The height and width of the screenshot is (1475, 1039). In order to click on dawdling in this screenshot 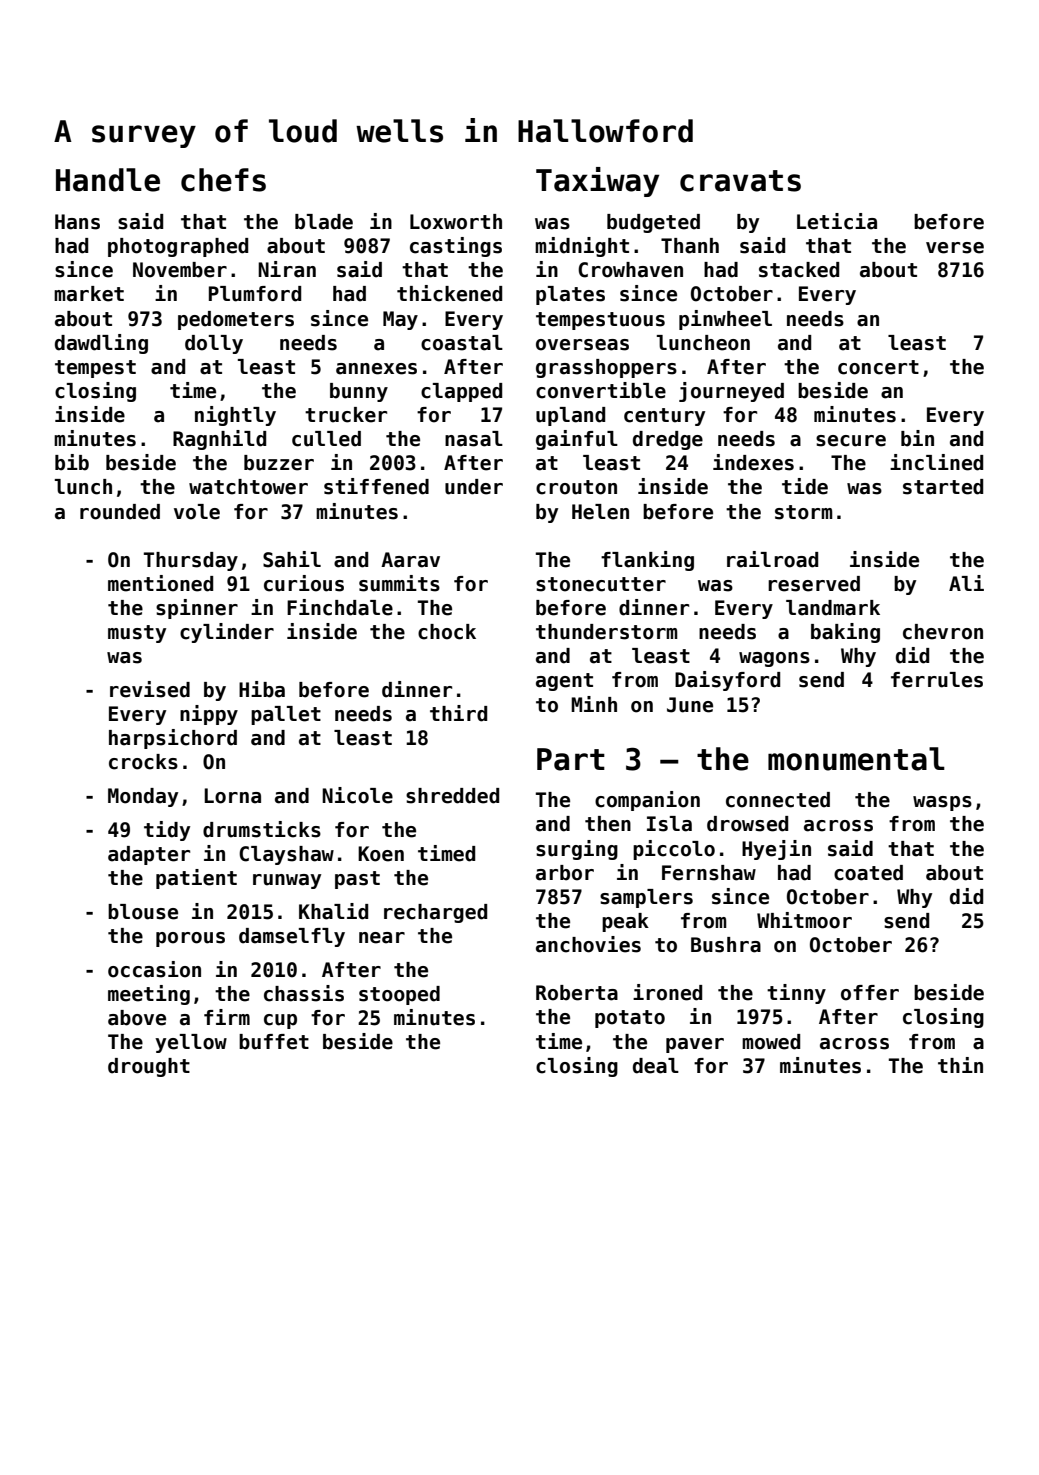, I will do `click(101, 344)`.
